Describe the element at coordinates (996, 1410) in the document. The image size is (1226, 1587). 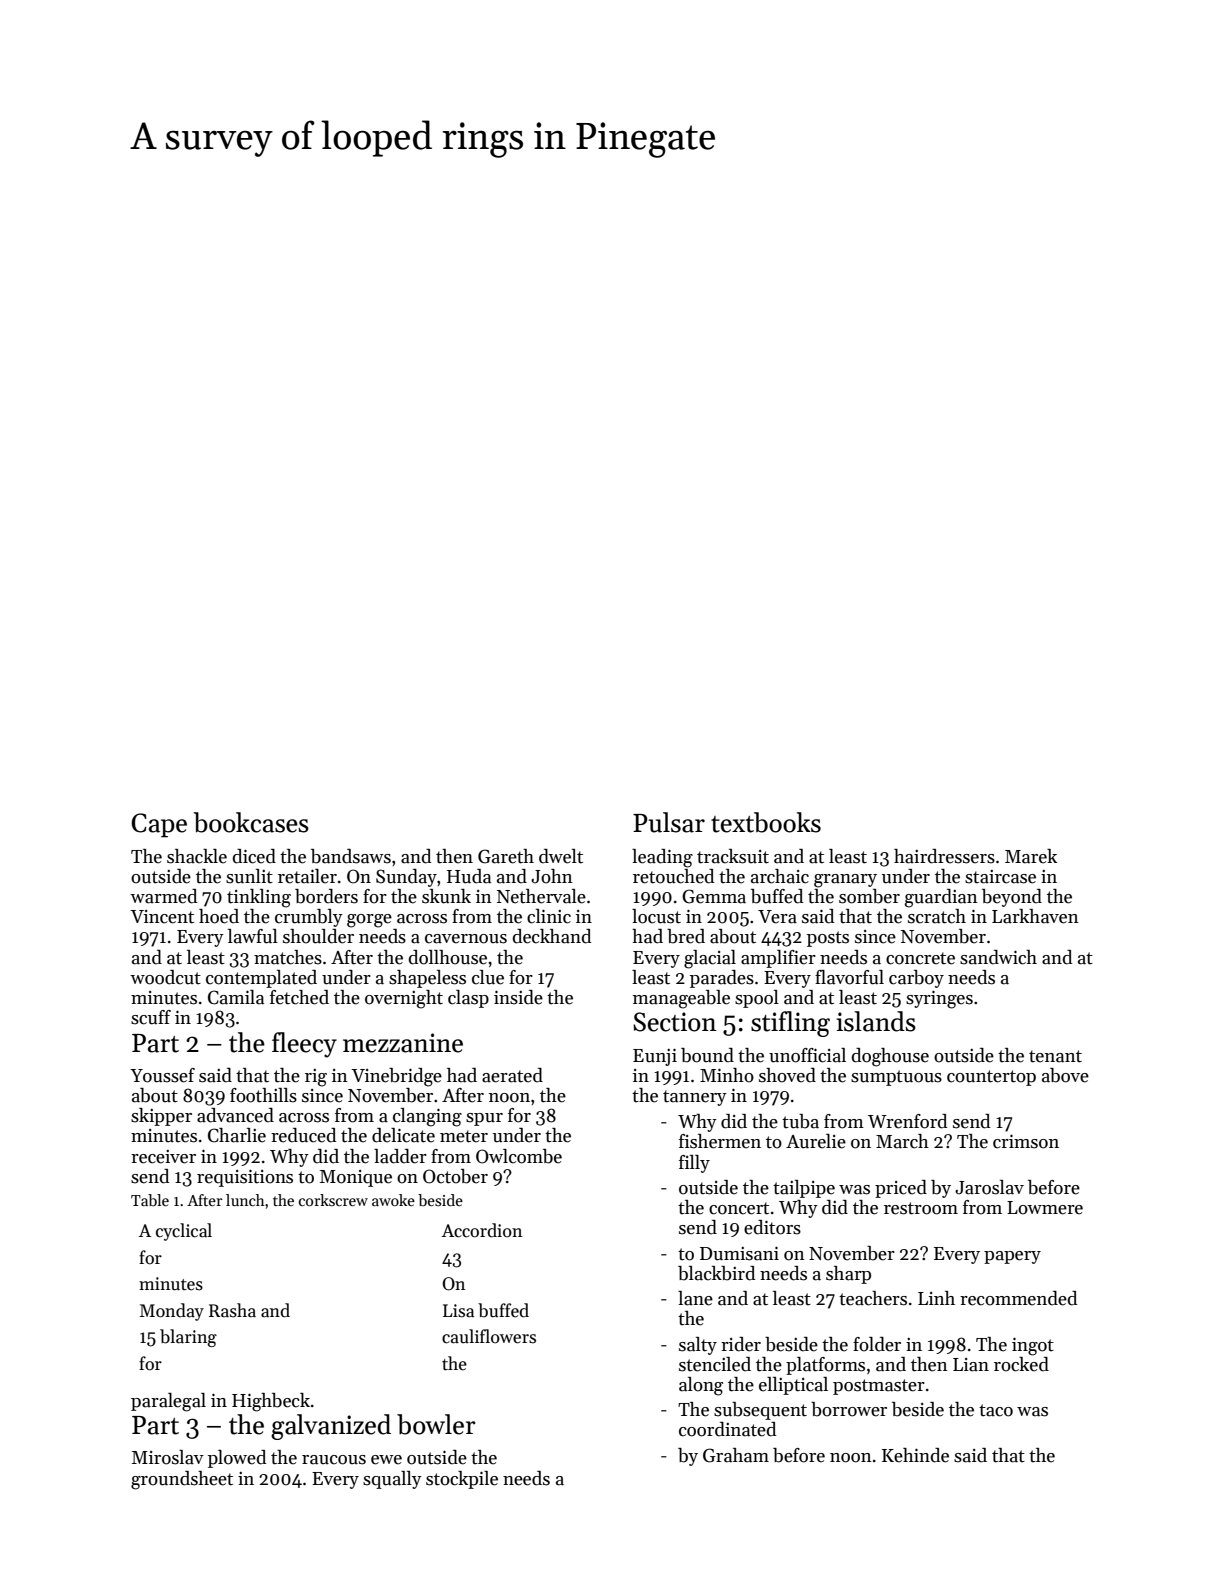
I see `taco` at that location.
